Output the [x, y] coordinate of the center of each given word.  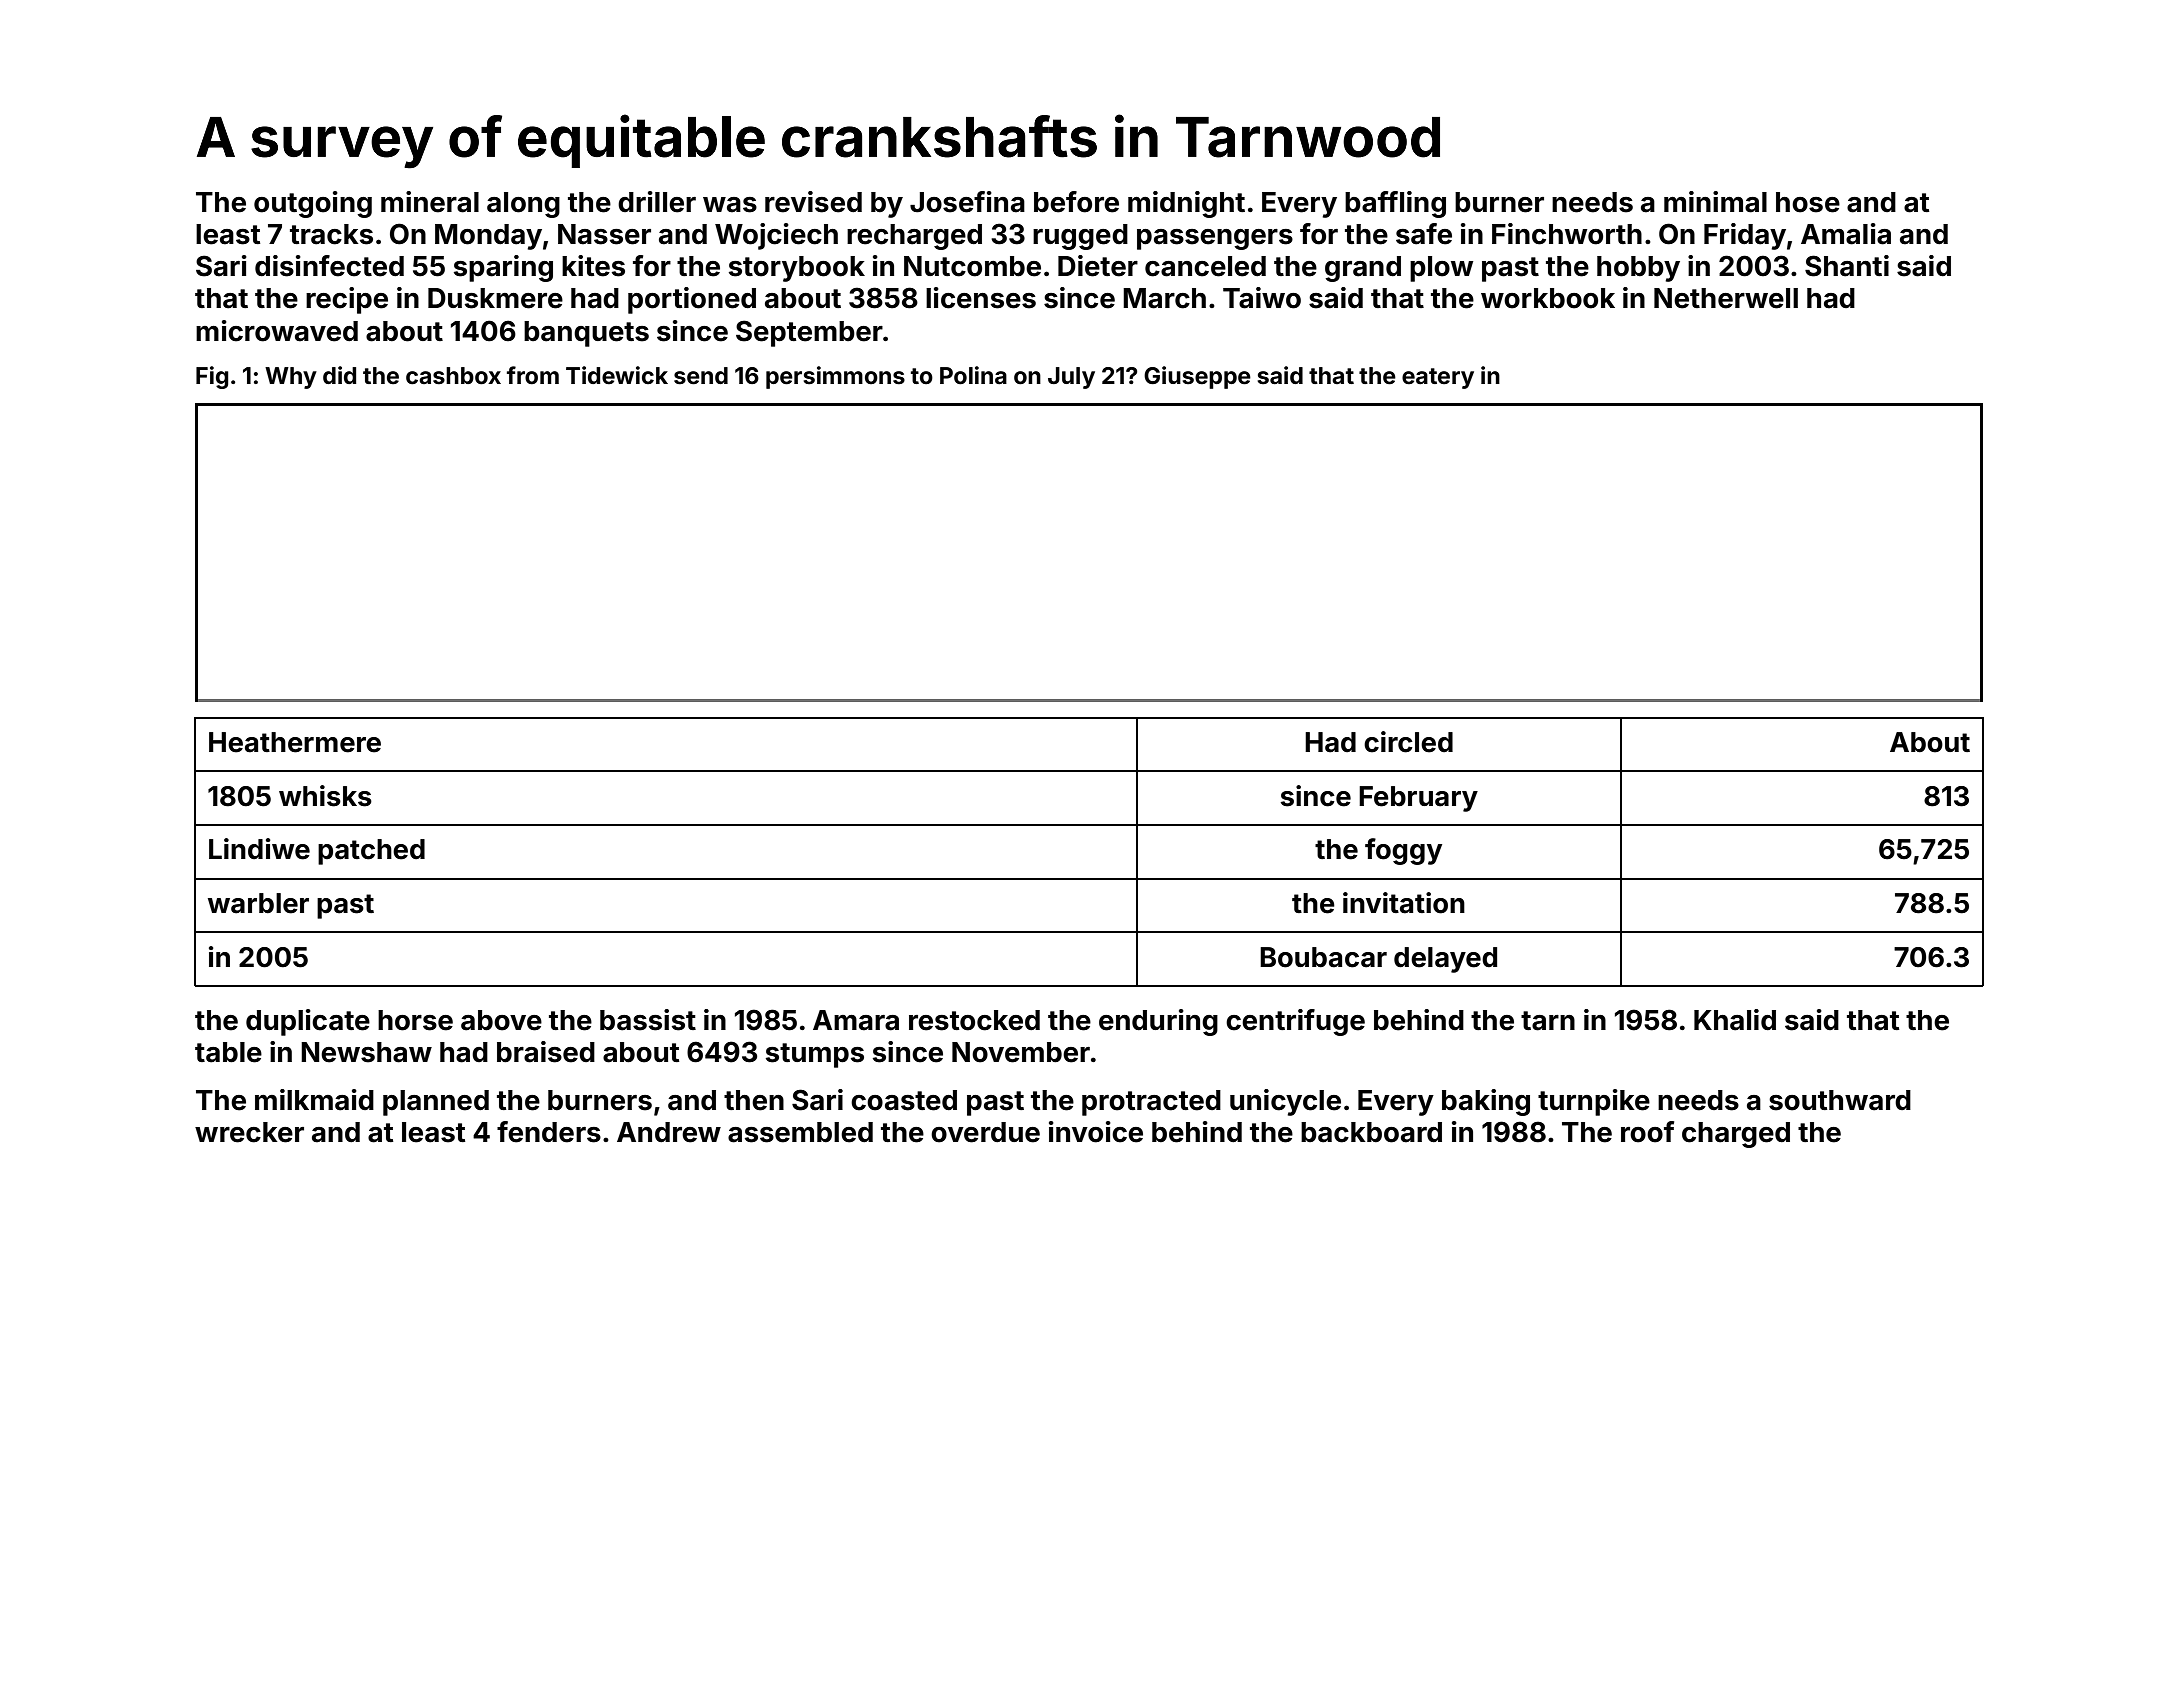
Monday [488, 237]
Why [291, 378]
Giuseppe [1197, 377]
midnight [1186, 204]
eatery [1438, 378]
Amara [856, 1020]
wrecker [249, 1132]
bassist [648, 1020]
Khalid [1735, 1020]
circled [1408, 742]
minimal [1715, 202]
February [1418, 799]
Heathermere [295, 742]
